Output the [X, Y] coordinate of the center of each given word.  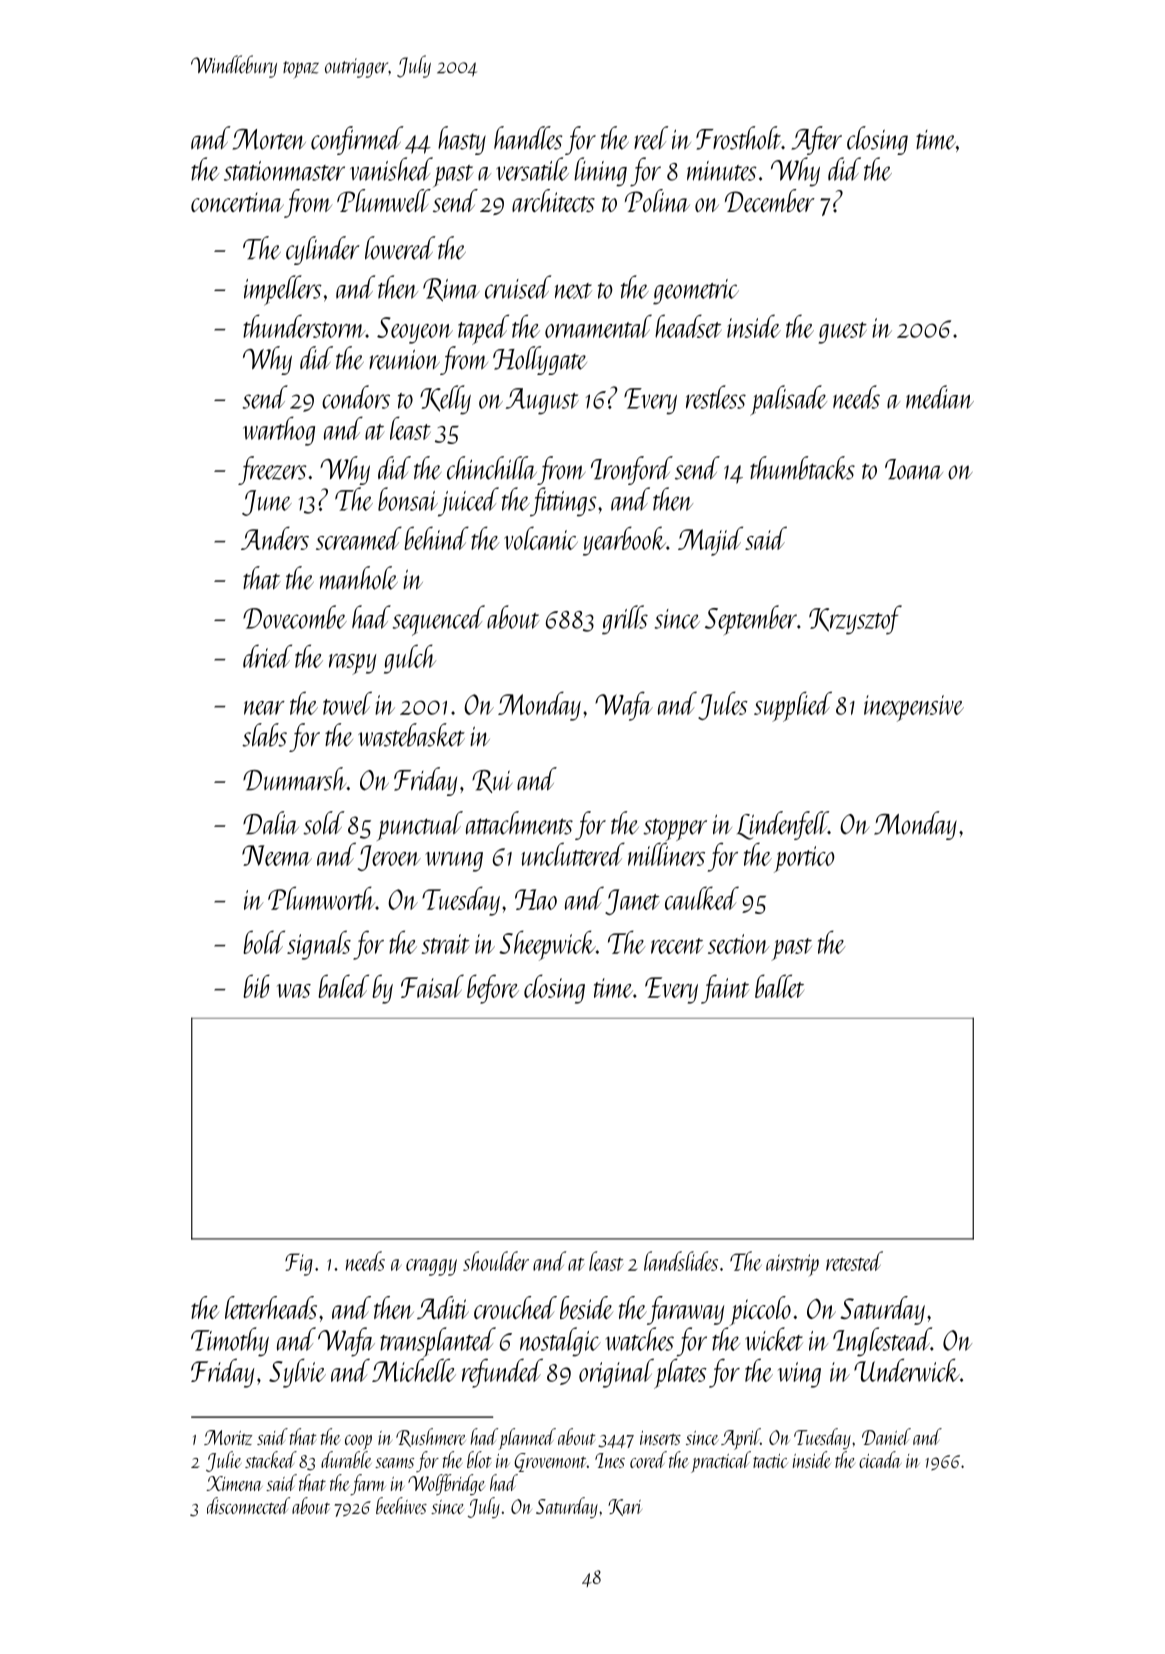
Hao [536, 899]
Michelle [414, 1370]
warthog [279, 431]
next [573, 291]
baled [343, 986]
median [940, 397]
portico [804, 859]
